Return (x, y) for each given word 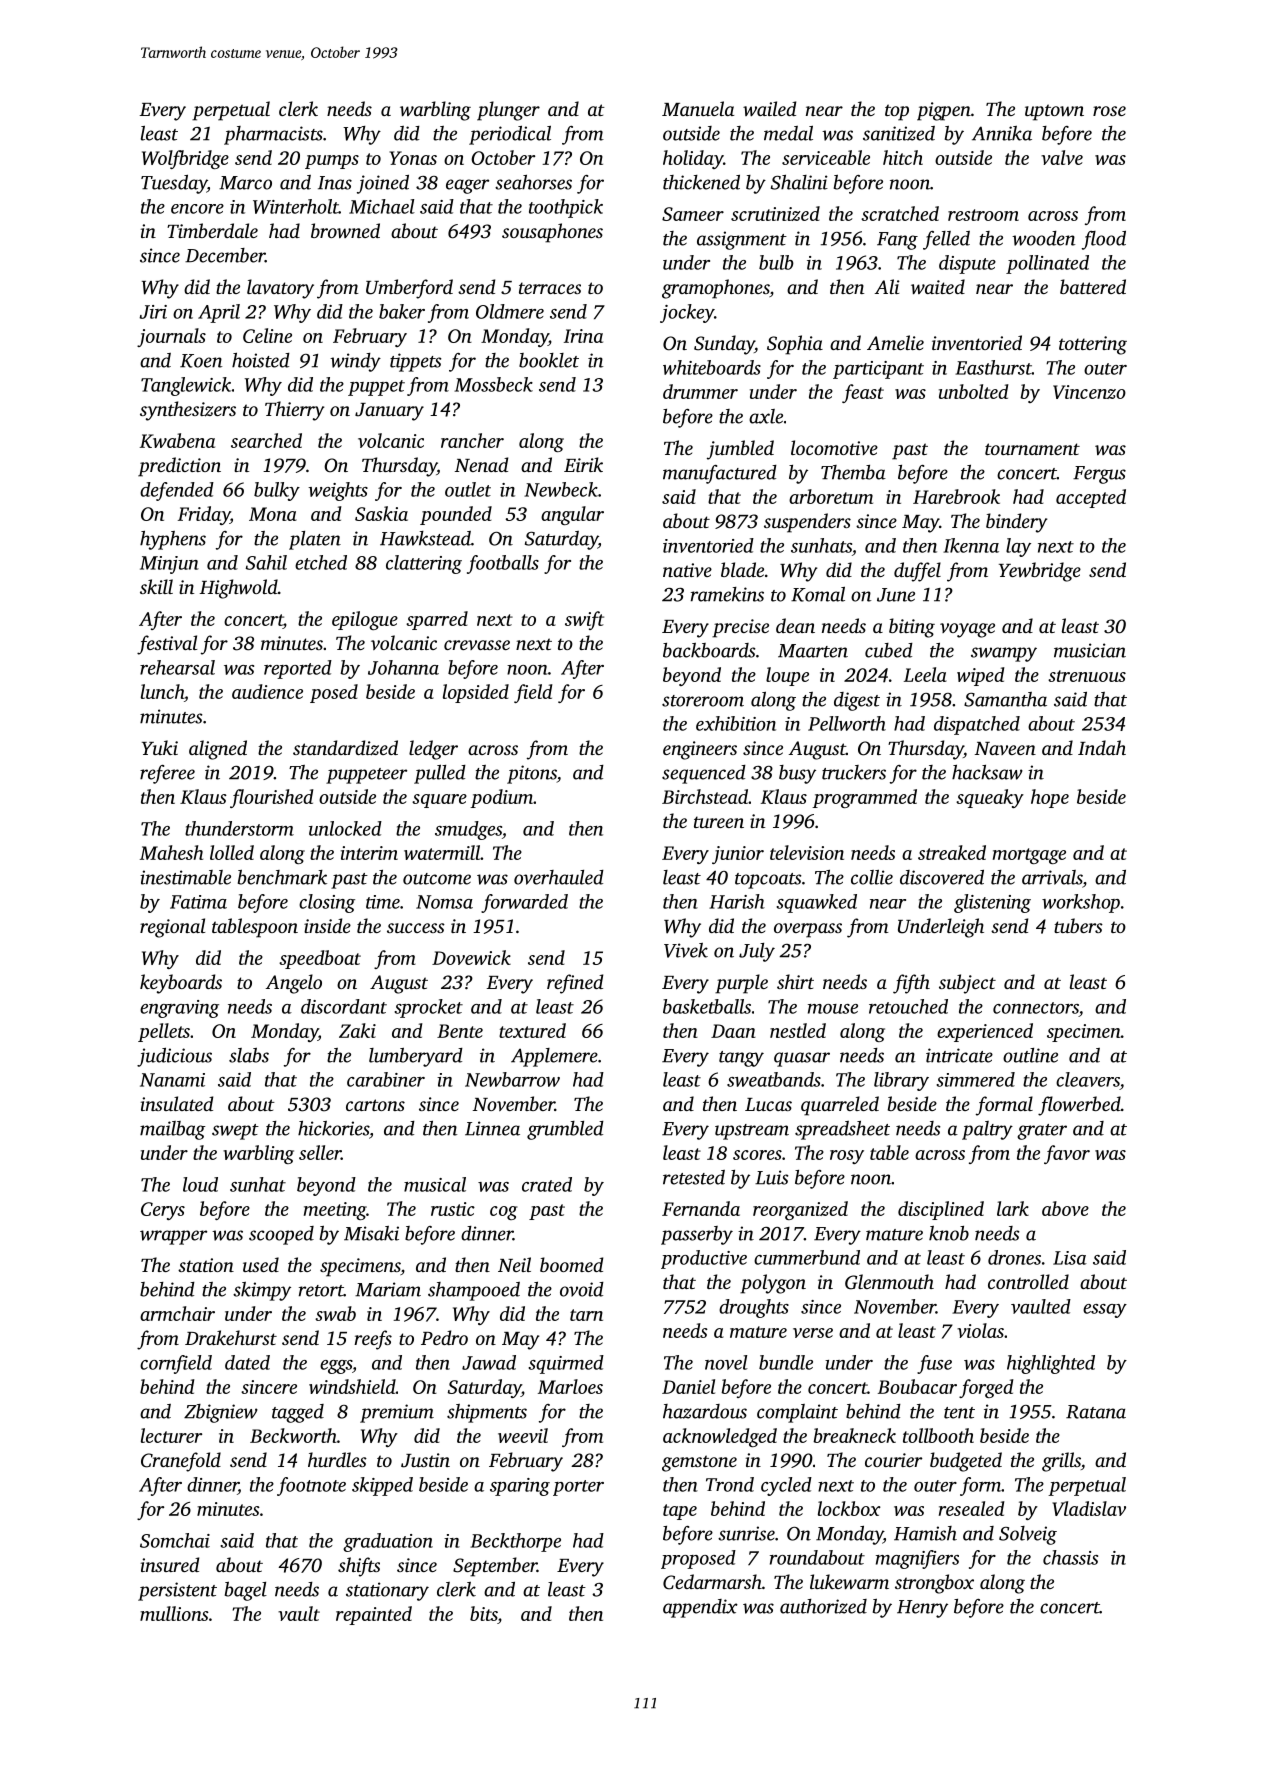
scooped (281, 1235)
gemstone (699, 1463)
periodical (510, 135)
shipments (487, 1413)
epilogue (365, 620)
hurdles (337, 1459)
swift (584, 620)
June (896, 595)
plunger (508, 111)
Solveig (1028, 1535)
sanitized (899, 133)
